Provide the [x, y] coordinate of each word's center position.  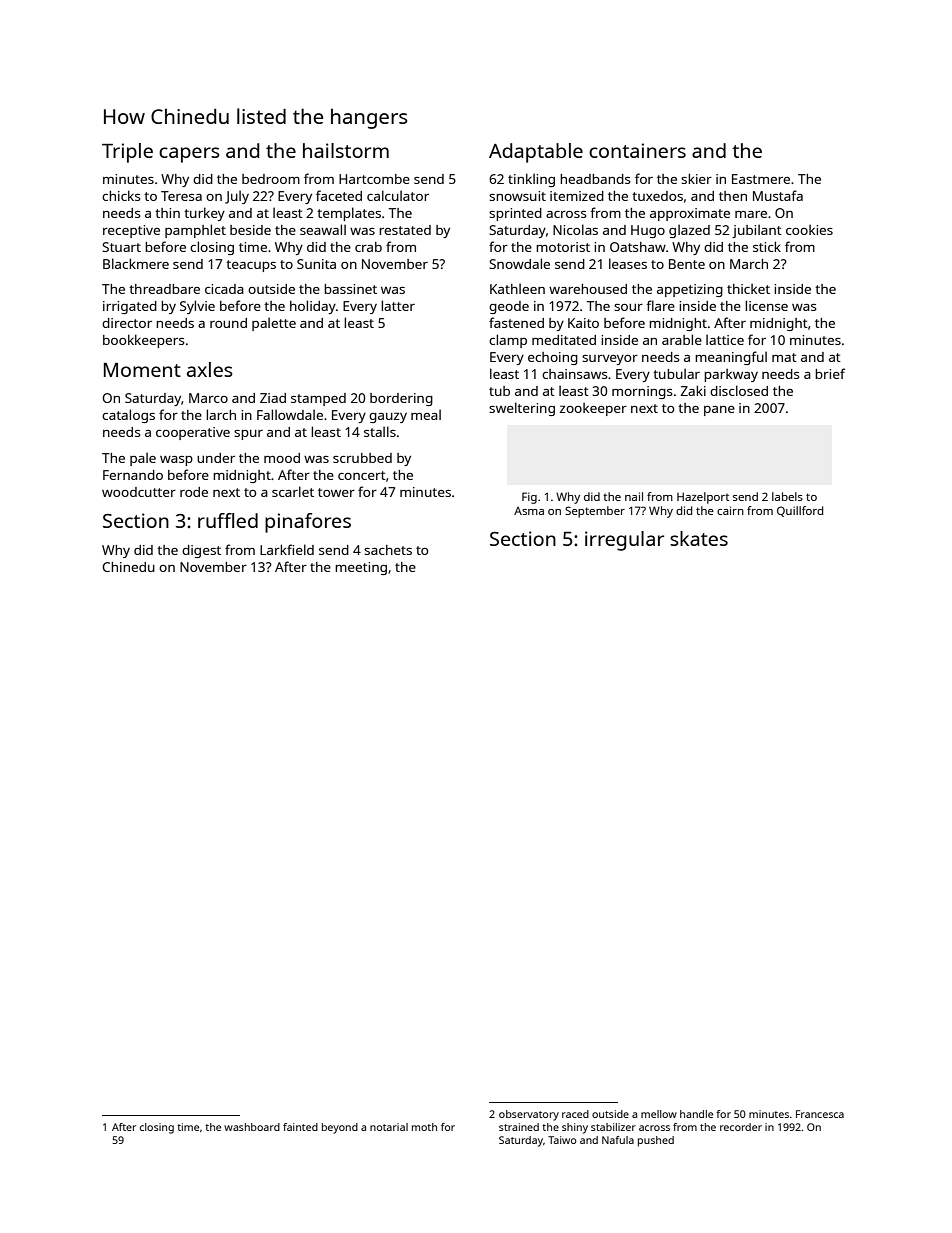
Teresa [181, 196]
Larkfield [287, 549]
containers [637, 150]
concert [362, 475]
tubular [676, 373]
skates [699, 538]
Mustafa [778, 195]
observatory [529, 1115]
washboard [252, 1127]
